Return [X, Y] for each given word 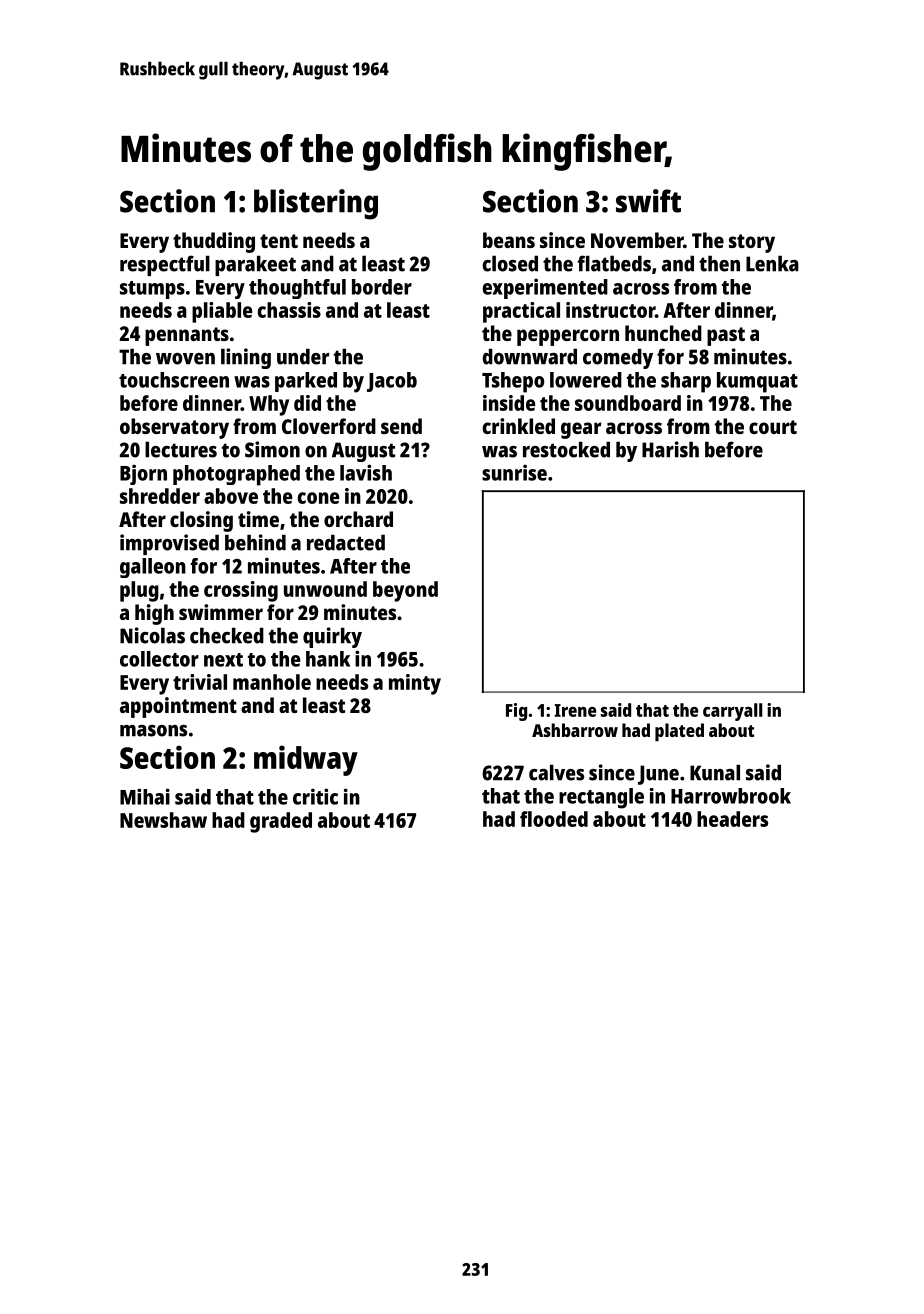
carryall [733, 712]
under [303, 356]
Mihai [145, 796]
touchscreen [174, 380]
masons [153, 731]
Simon [272, 449]
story [752, 243]
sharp [686, 382]
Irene [575, 710]
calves [556, 772]
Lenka [772, 263]
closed [510, 263]
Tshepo [513, 382]
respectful [165, 265]
